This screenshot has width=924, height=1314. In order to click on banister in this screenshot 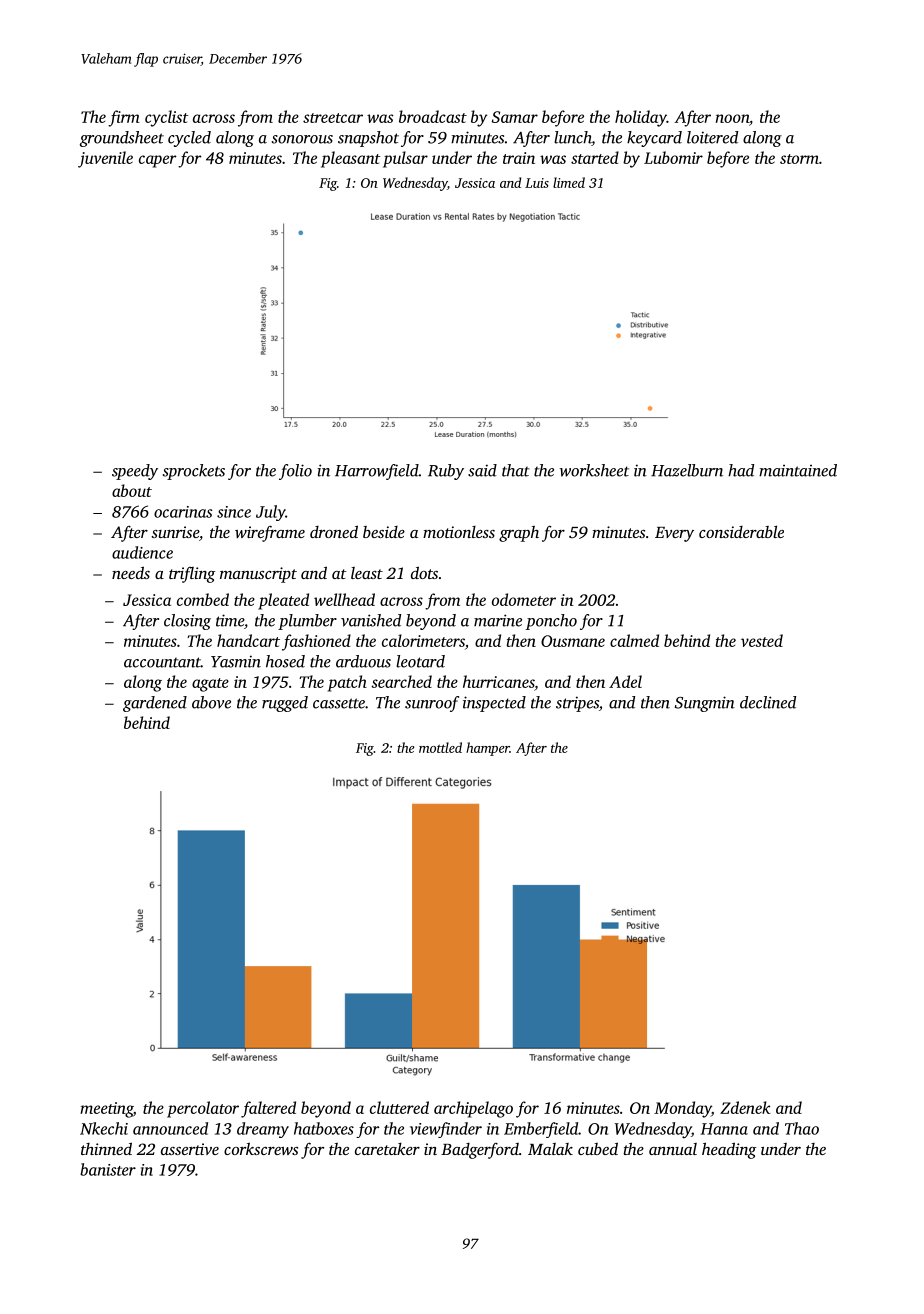, I will do `click(108, 1169)`.
